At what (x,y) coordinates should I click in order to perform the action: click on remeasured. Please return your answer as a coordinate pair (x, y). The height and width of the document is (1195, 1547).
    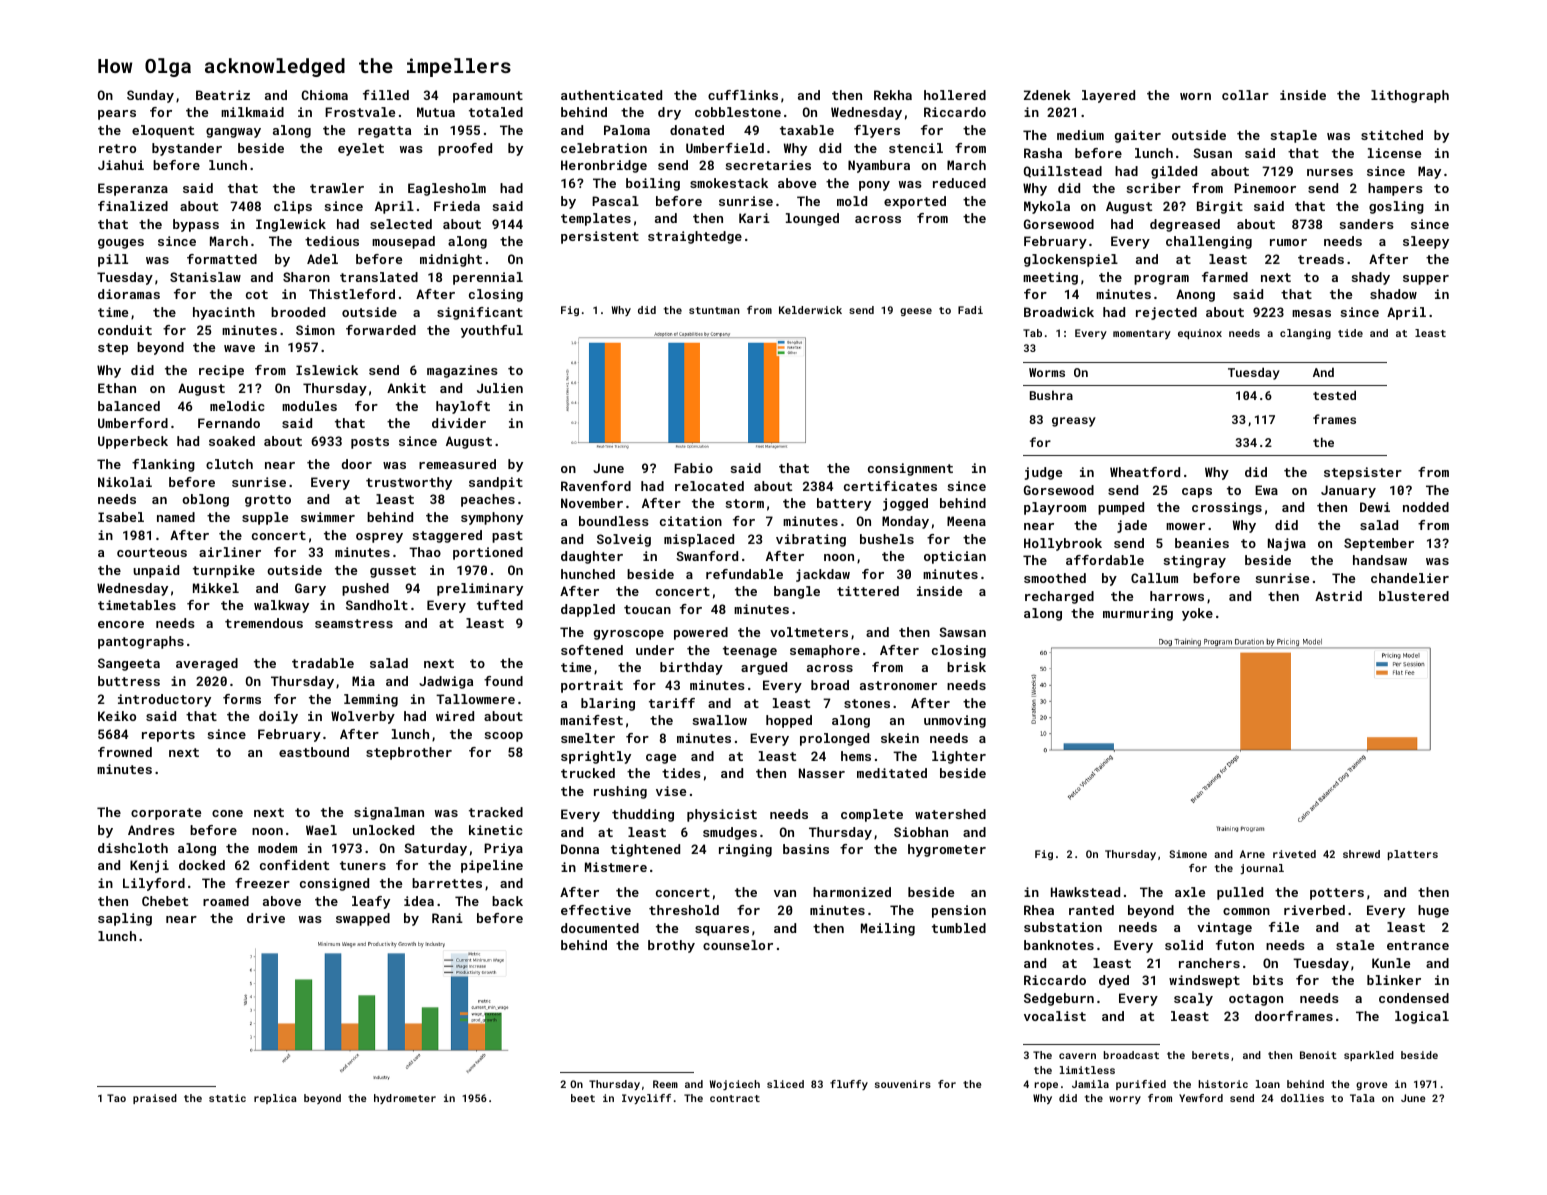
    Looking at the image, I should click on (457, 464).
